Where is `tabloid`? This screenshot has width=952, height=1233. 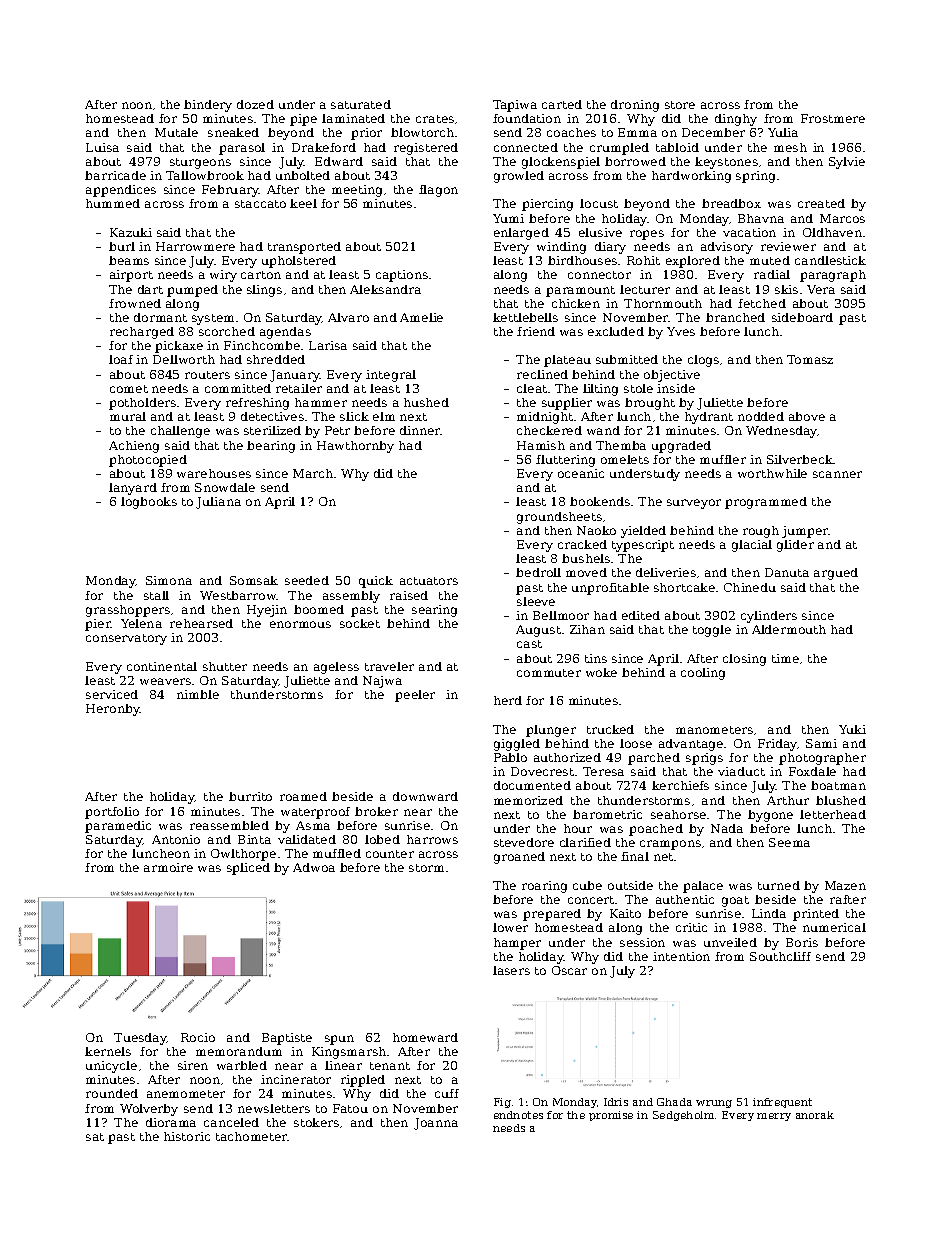
tabloid is located at coordinates (677, 147).
